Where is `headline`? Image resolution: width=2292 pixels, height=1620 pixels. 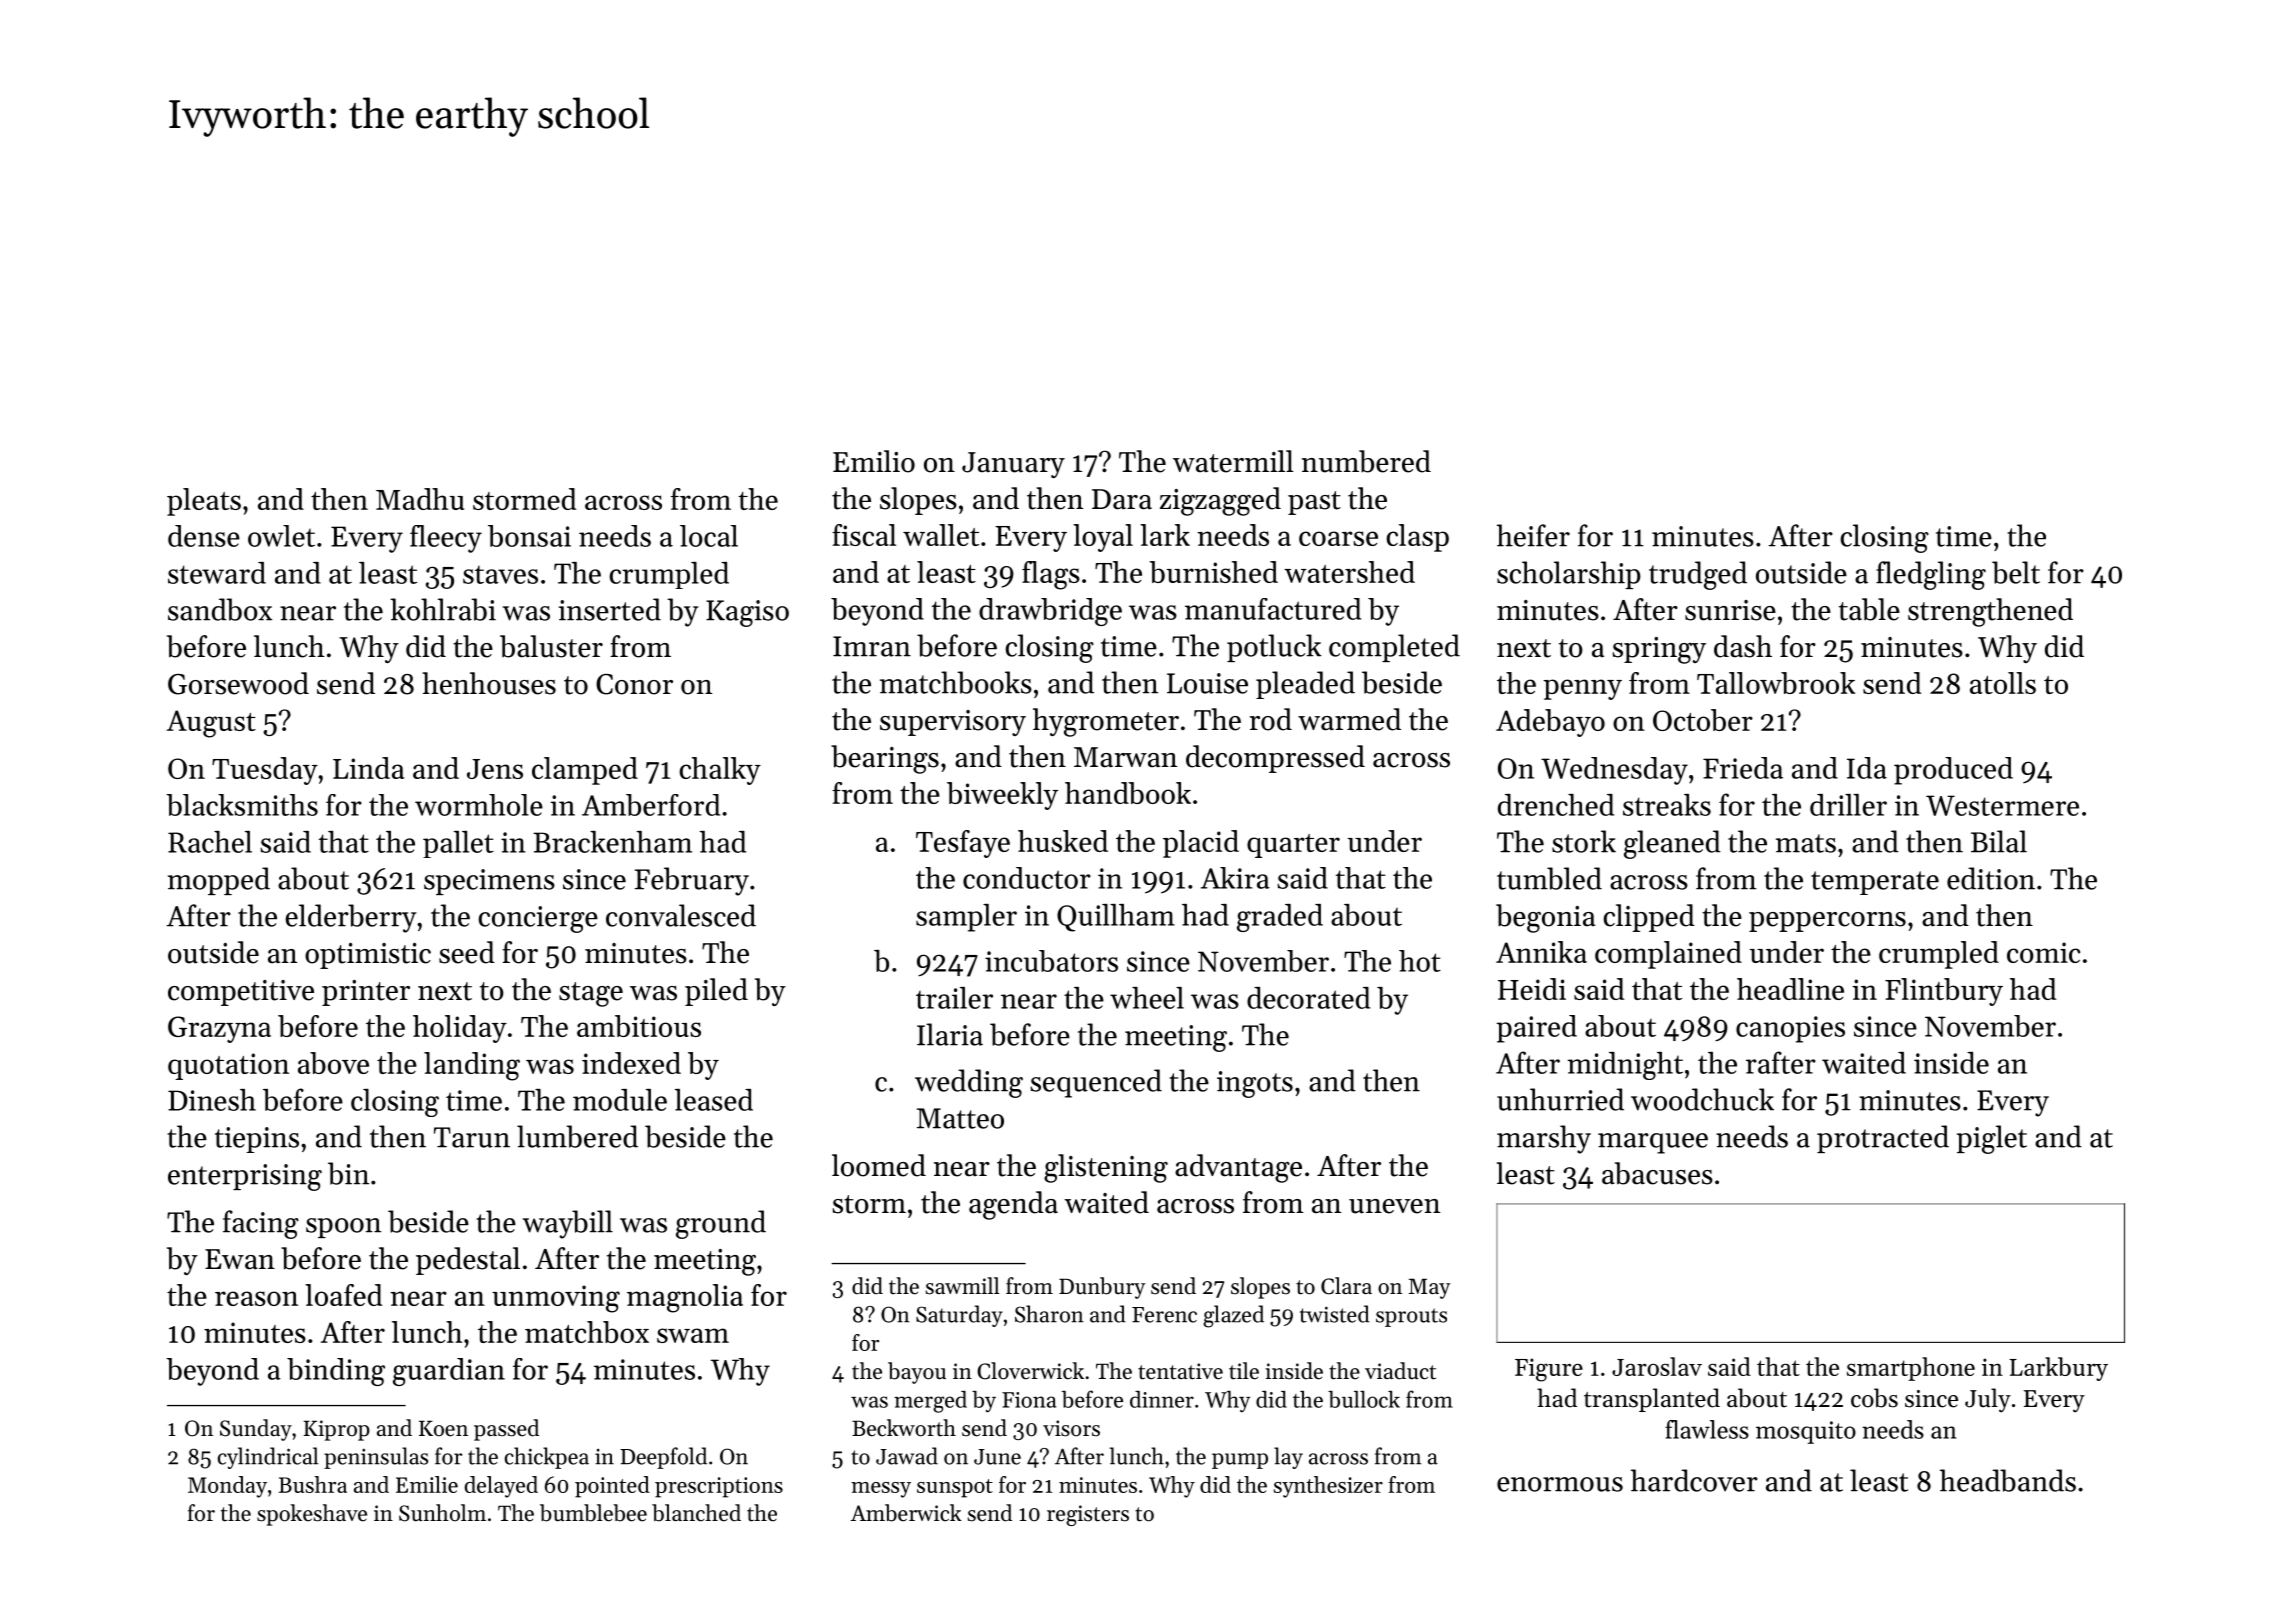 headline is located at coordinates (1790, 989).
